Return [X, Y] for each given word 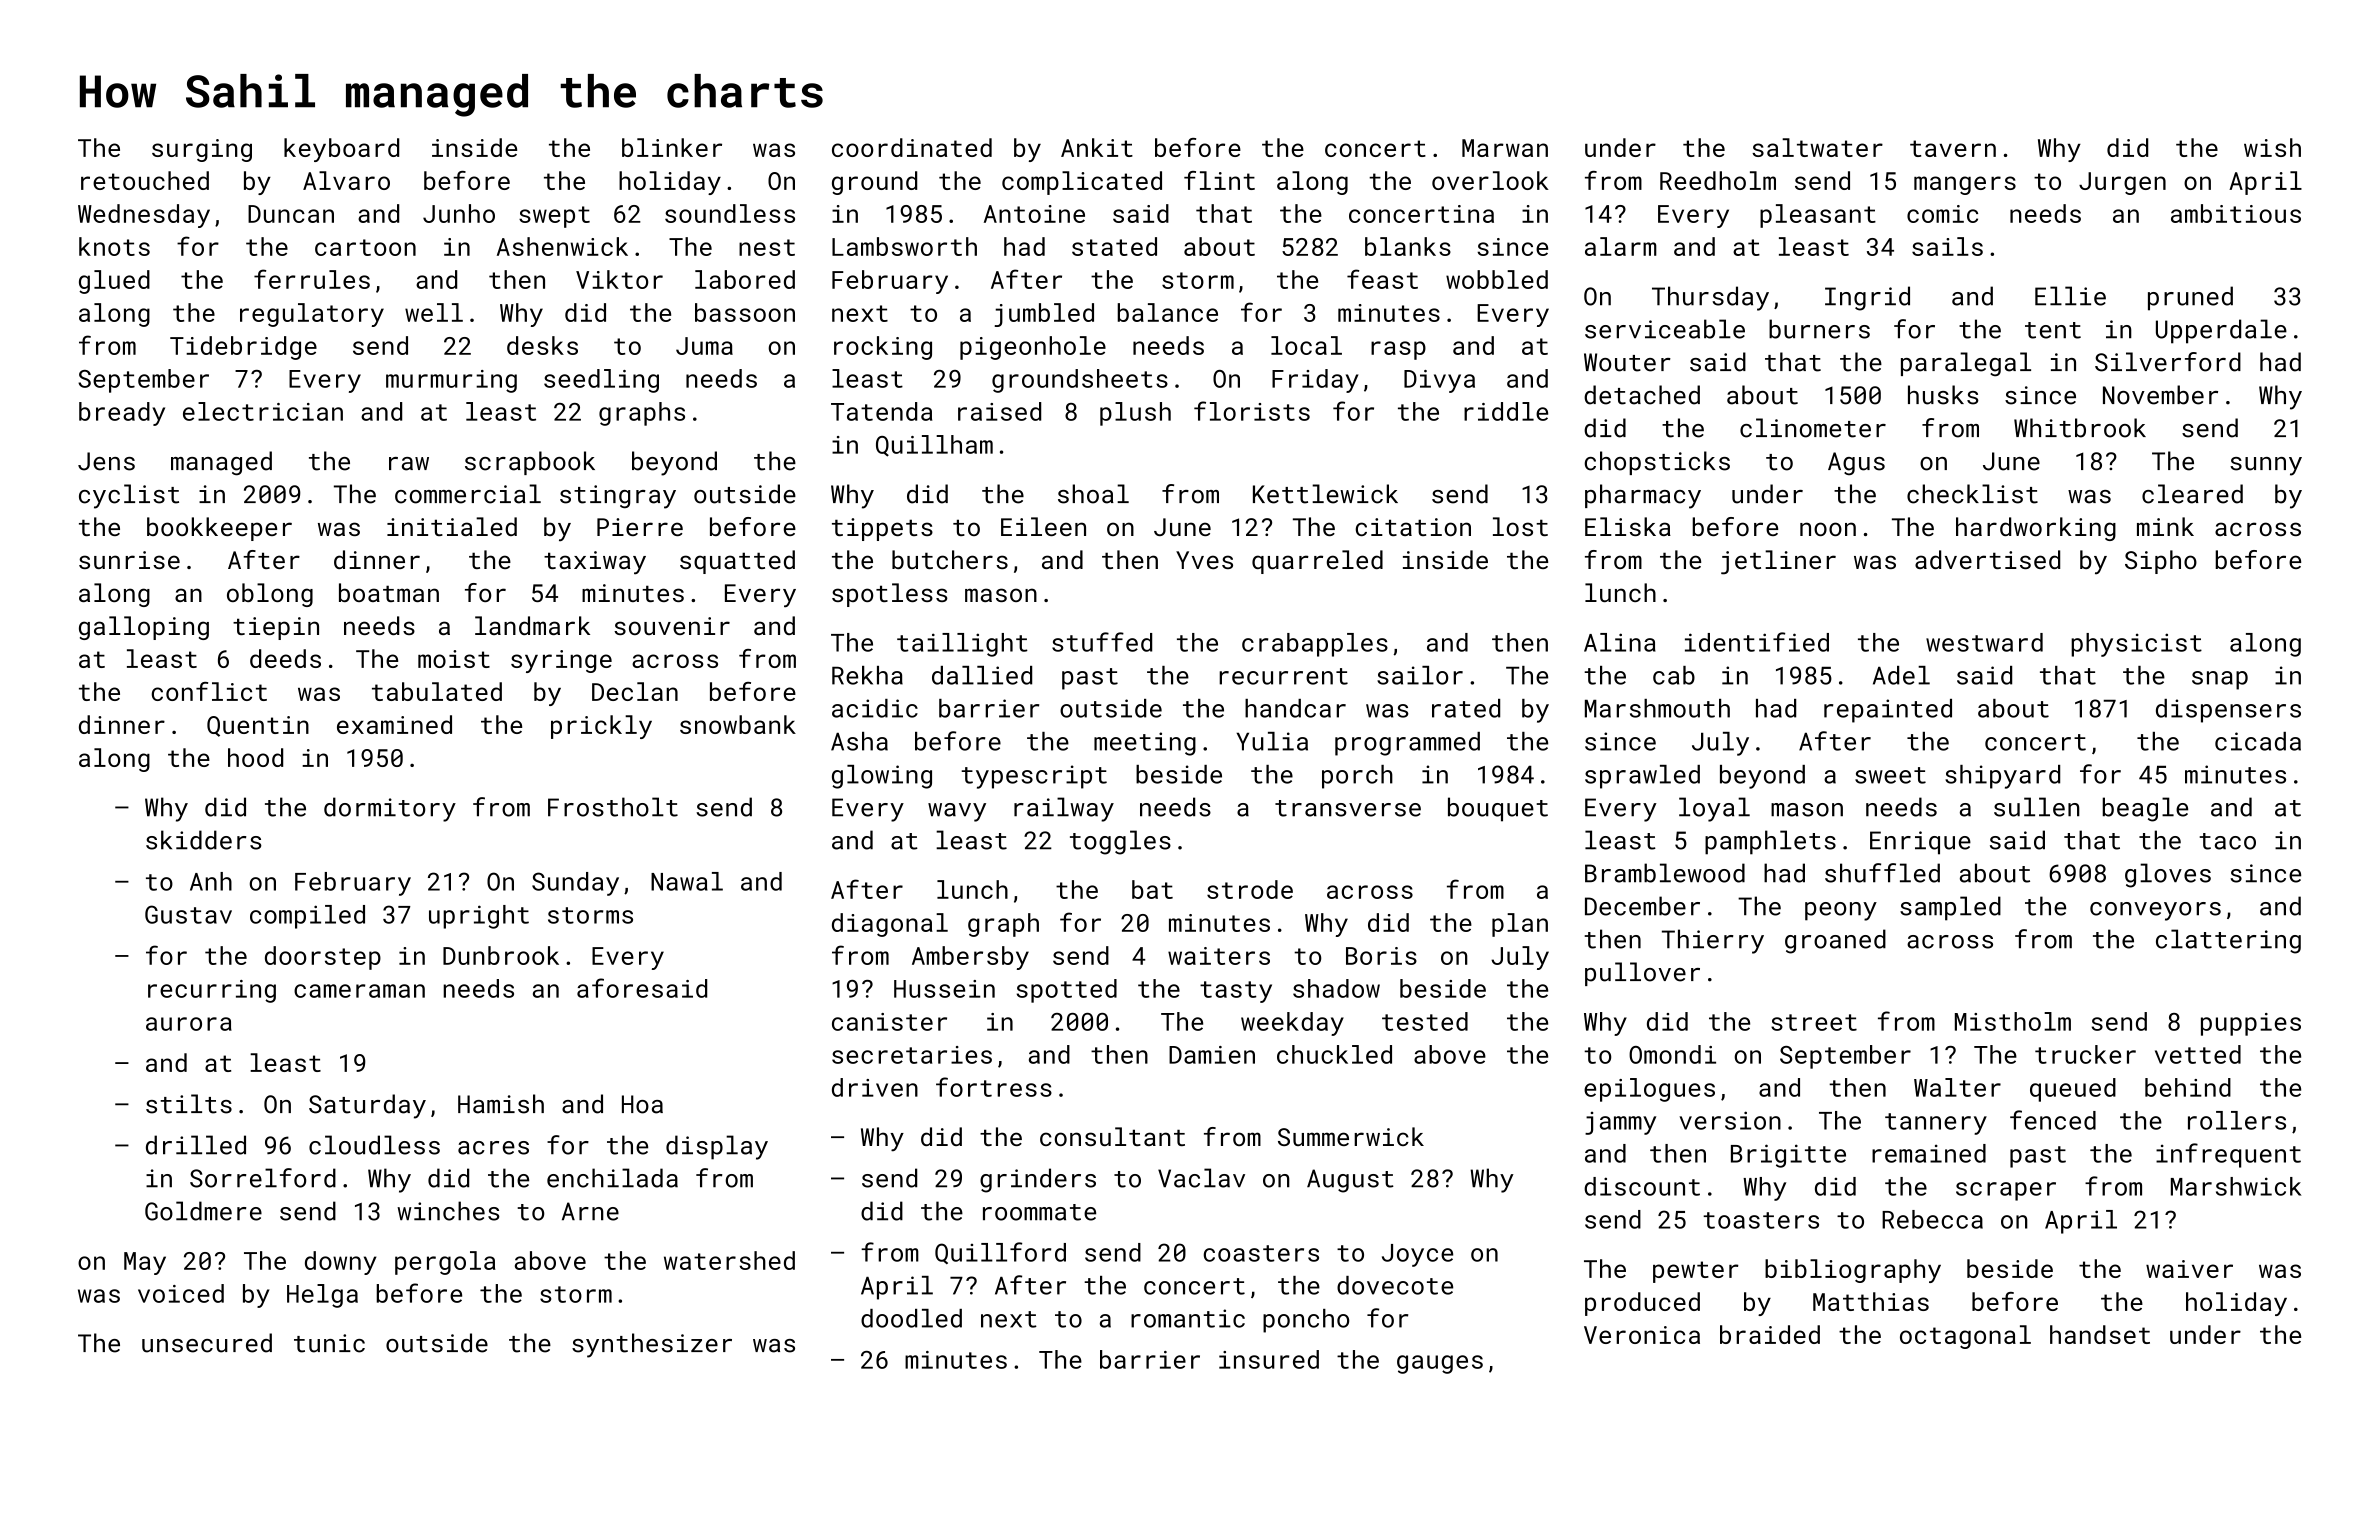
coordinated [912, 147]
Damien [1212, 1055]
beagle [2145, 809]
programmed [1407, 744]
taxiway [595, 563]
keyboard [341, 150]
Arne [590, 1211]
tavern [1953, 148]
